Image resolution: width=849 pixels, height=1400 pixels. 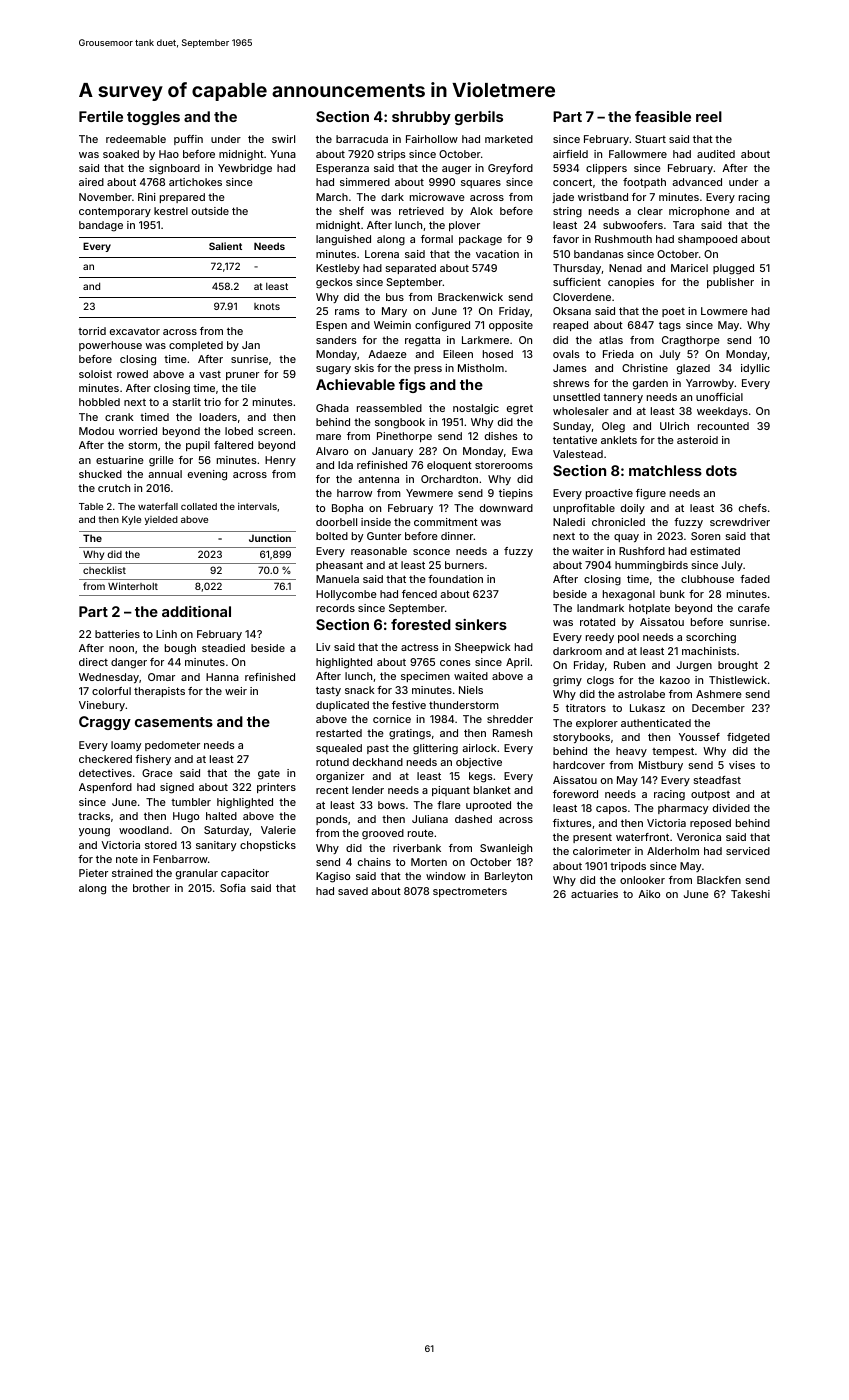 I want to click on halted, so click(x=221, y=816).
